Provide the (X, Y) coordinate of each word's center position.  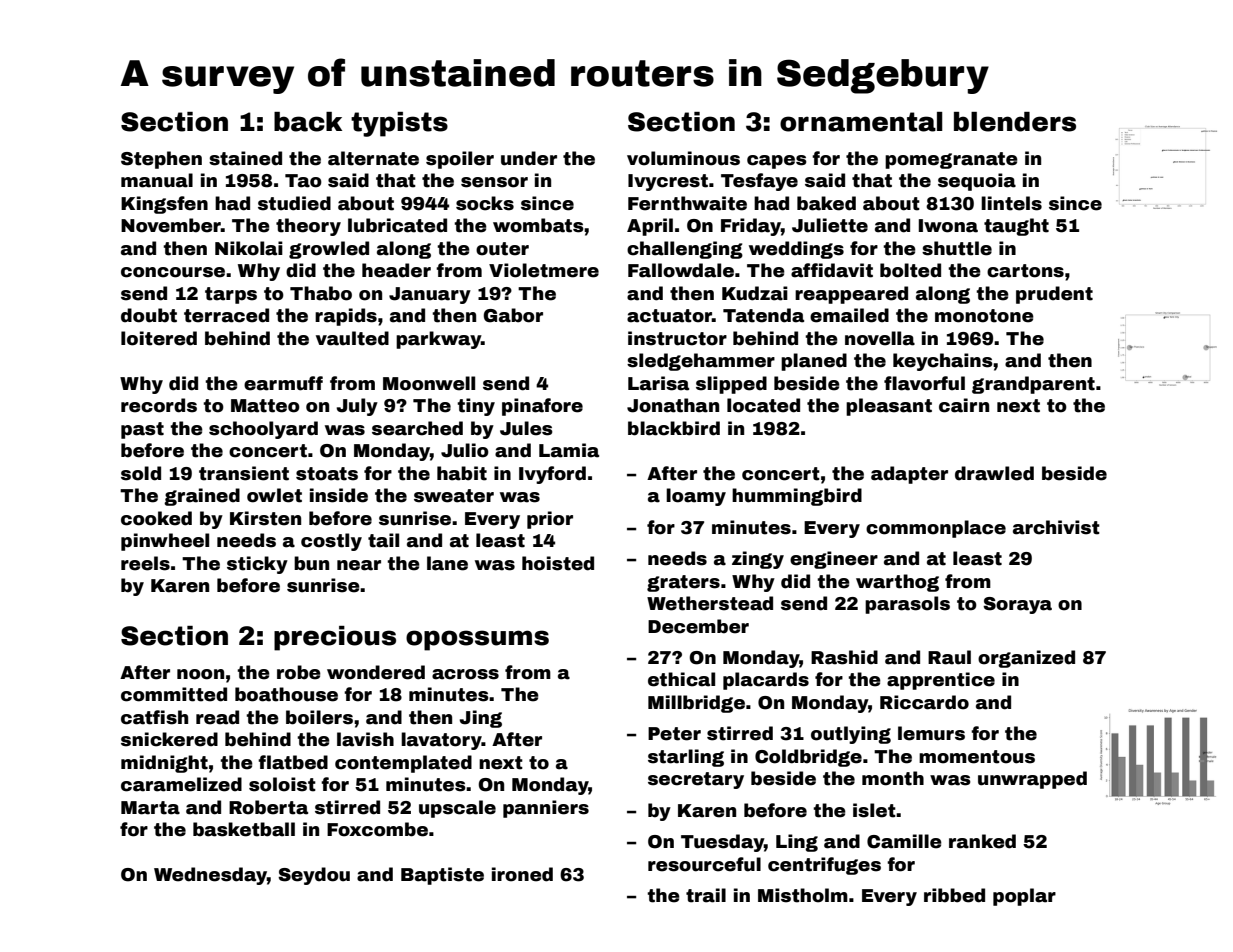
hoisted (558, 563)
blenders (1015, 122)
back (308, 122)
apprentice (941, 681)
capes (777, 162)
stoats (327, 474)
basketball (244, 829)
